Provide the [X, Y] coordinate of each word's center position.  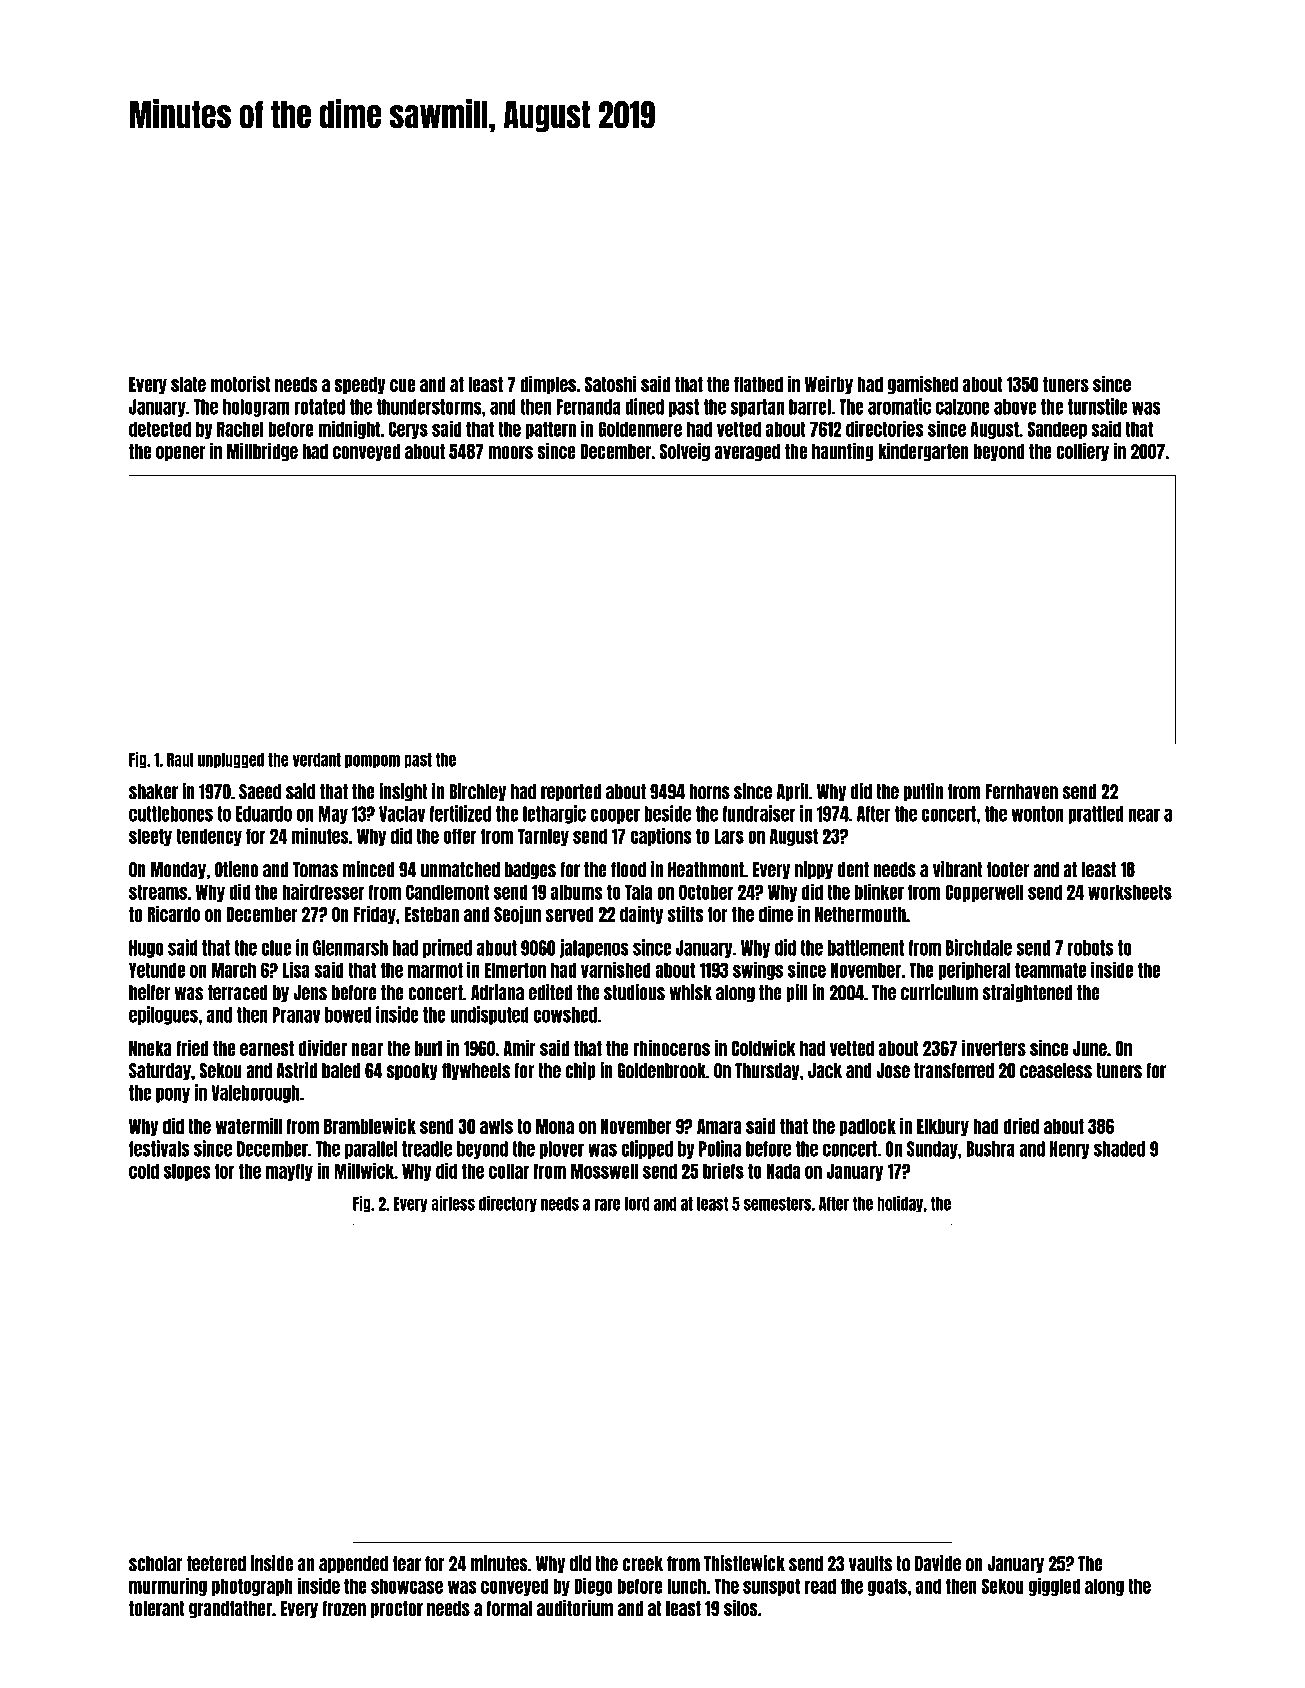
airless [453, 1203]
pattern [551, 430]
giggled [1054, 1586]
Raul [180, 760]
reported [571, 793]
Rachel [240, 429]
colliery [1082, 452]
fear [407, 1564]
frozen [344, 1608]
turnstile [1097, 406]
